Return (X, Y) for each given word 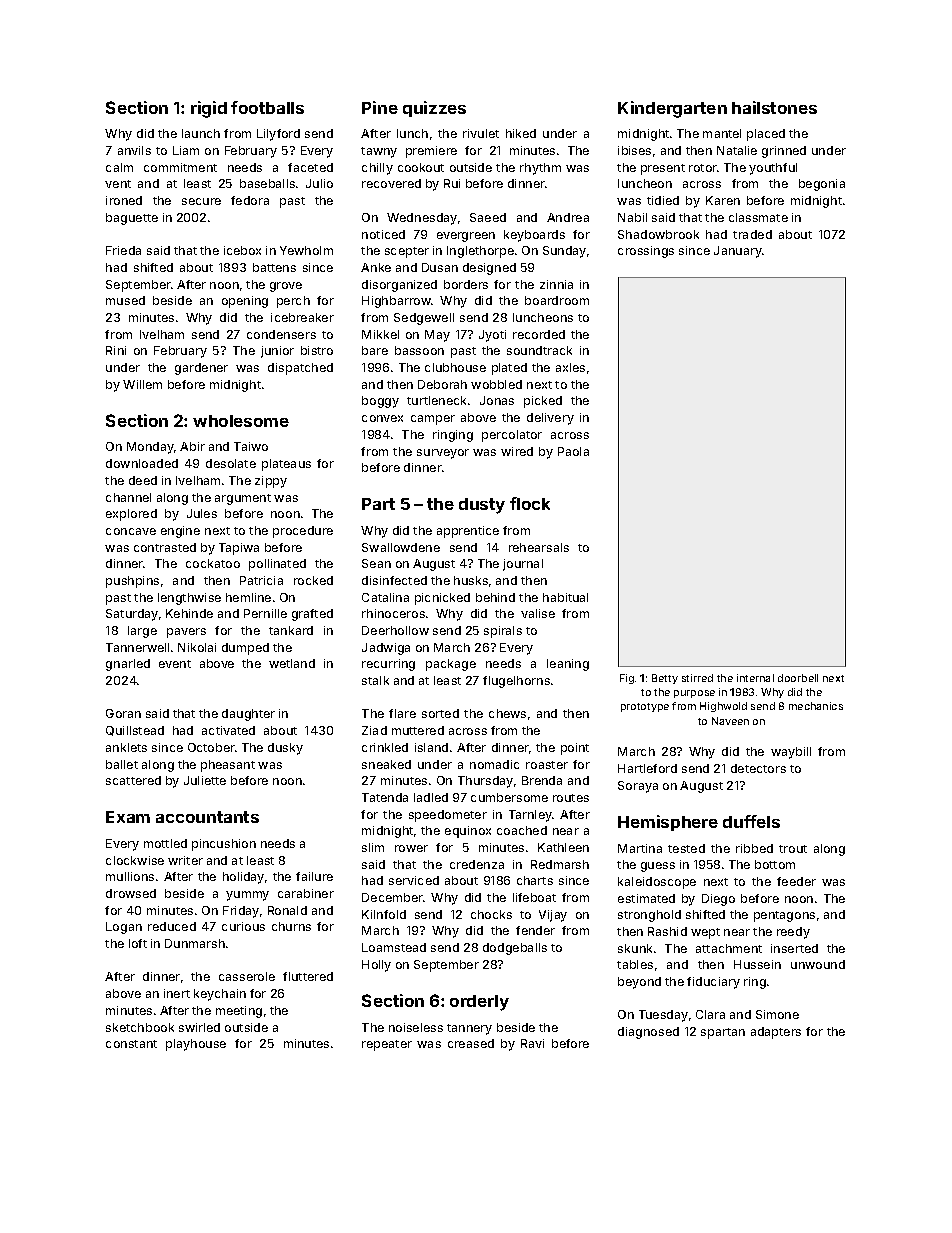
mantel (722, 133)
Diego (718, 900)
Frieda (123, 250)
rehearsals (539, 547)
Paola (573, 451)
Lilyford (278, 135)
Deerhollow (395, 630)
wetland (292, 663)
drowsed (131, 893)
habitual (565, 597)
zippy (271, 482)
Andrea (568, 217)
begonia (822, 185)
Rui (452, 183)
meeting (239, 1012)
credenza (477, 864)
